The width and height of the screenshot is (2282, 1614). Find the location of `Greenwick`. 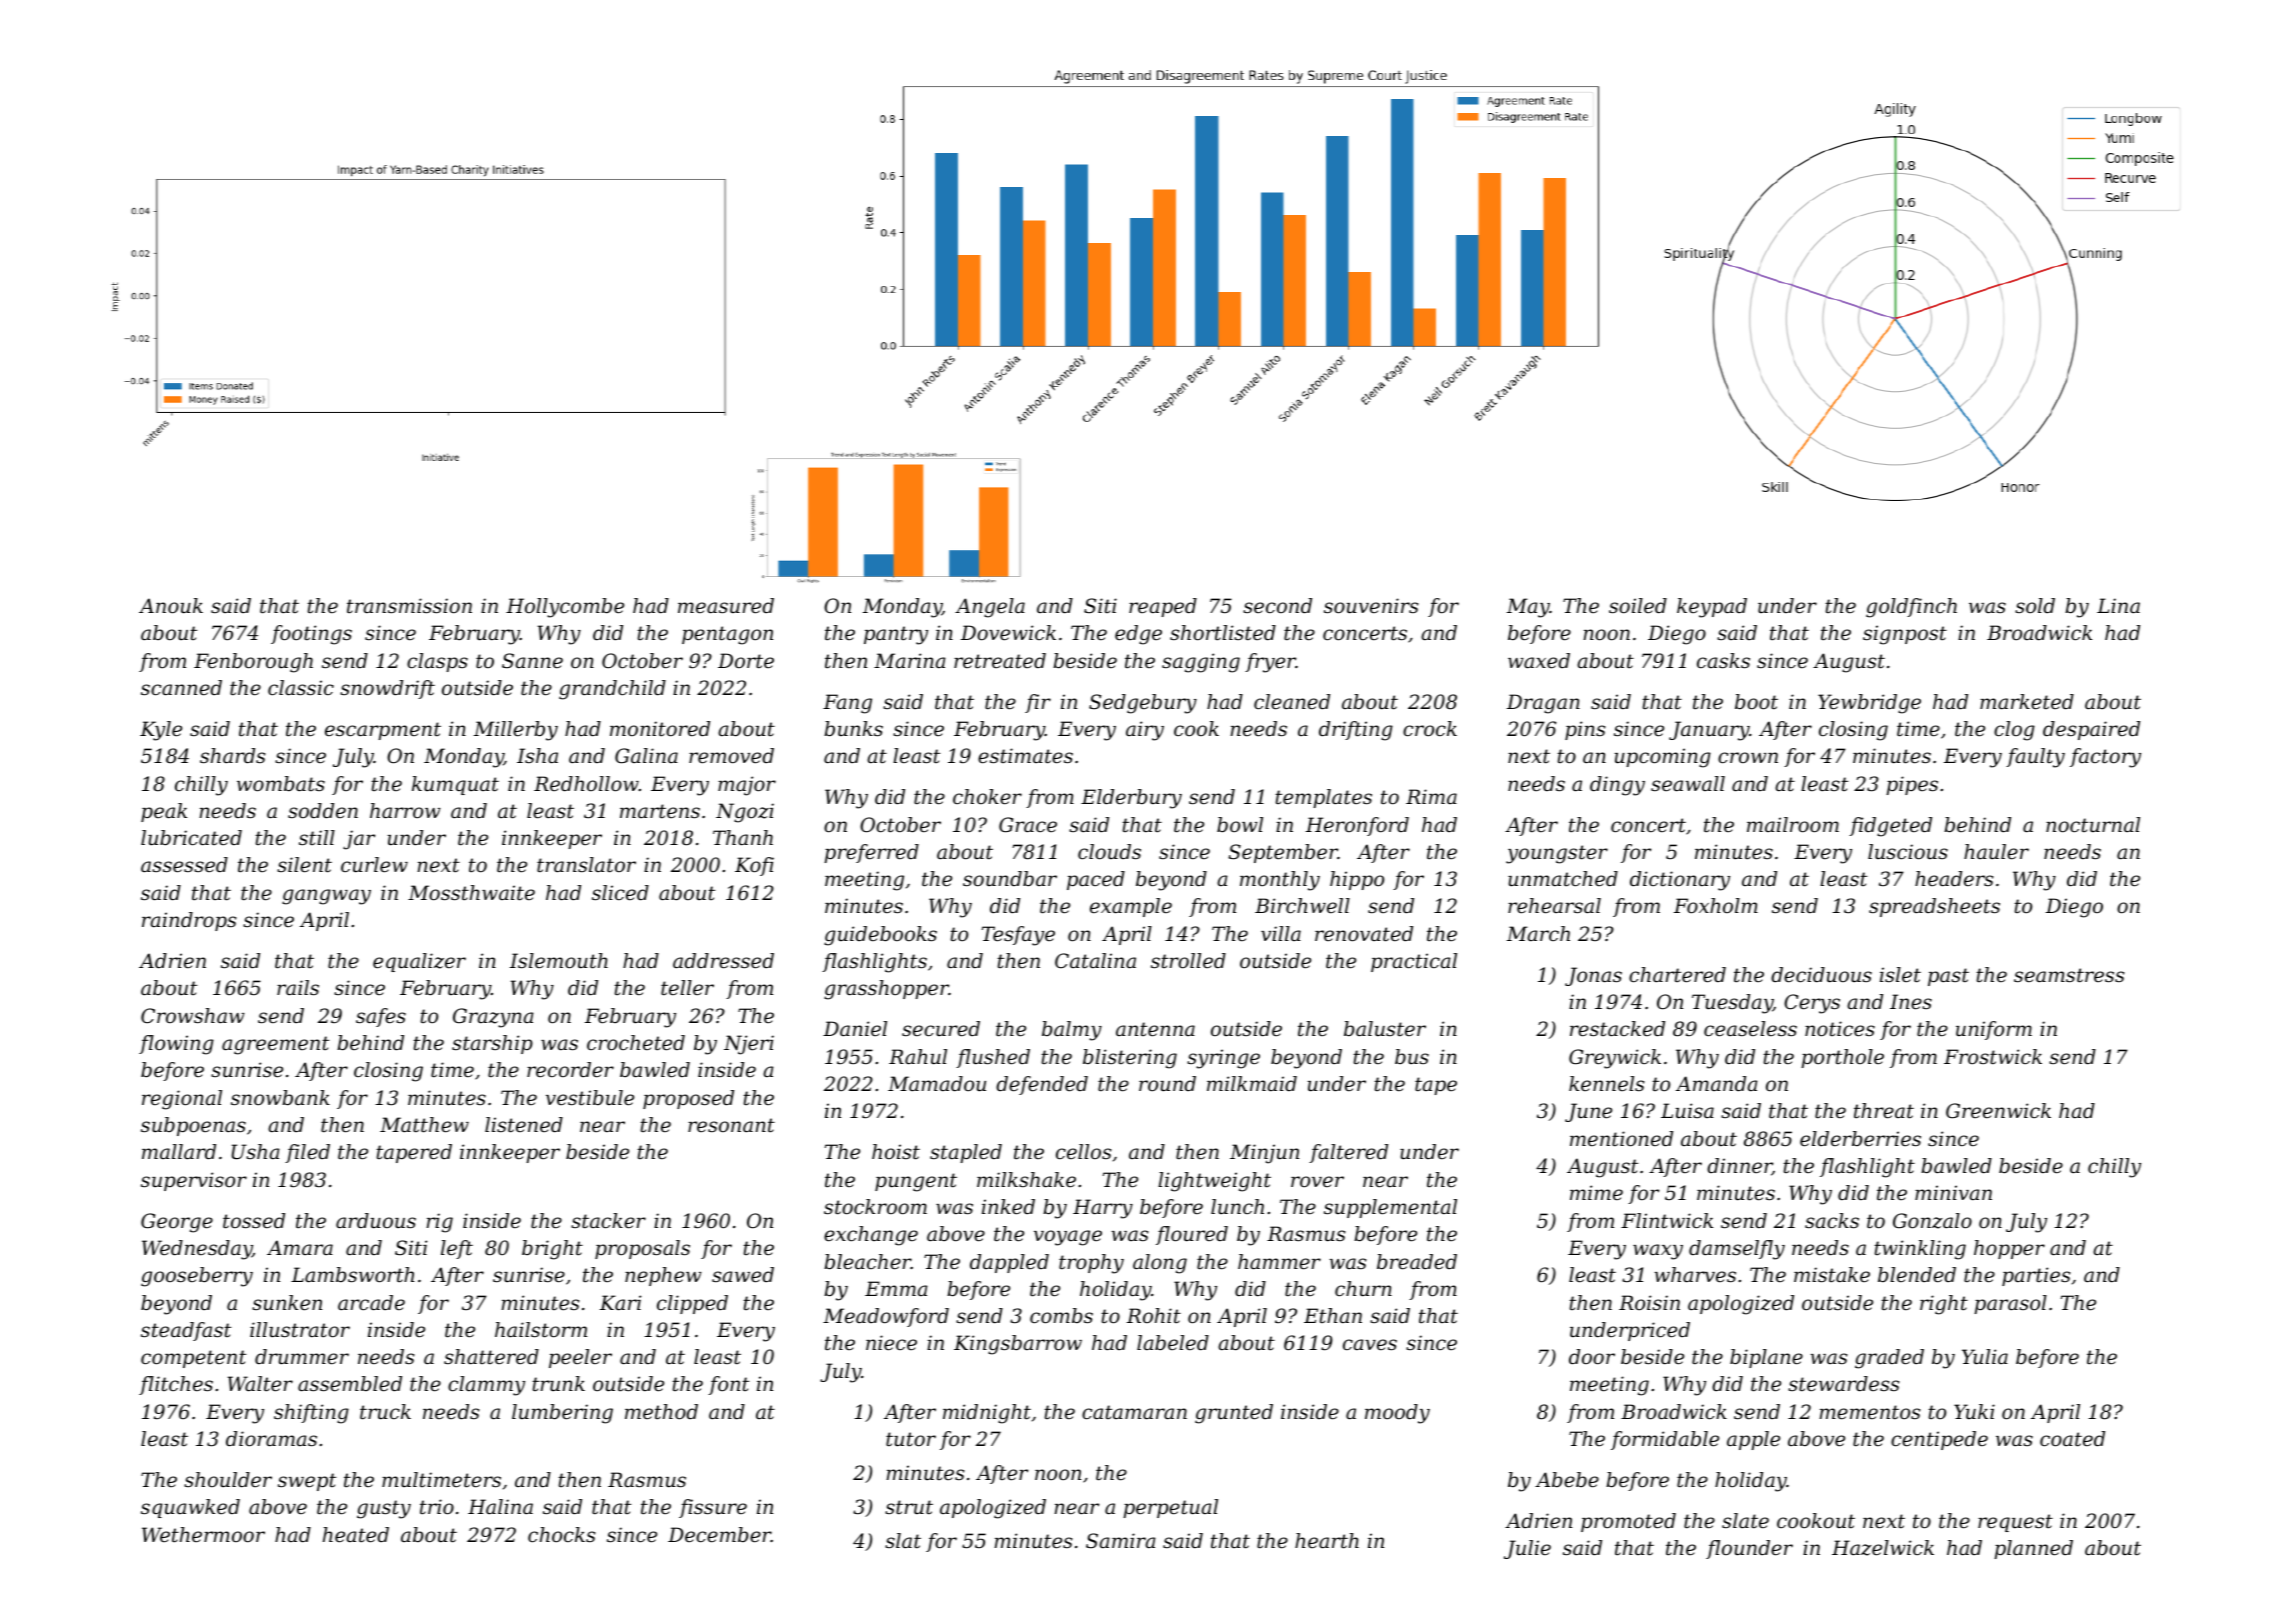

Greenwick is located at coordinates (1998, 1111).
